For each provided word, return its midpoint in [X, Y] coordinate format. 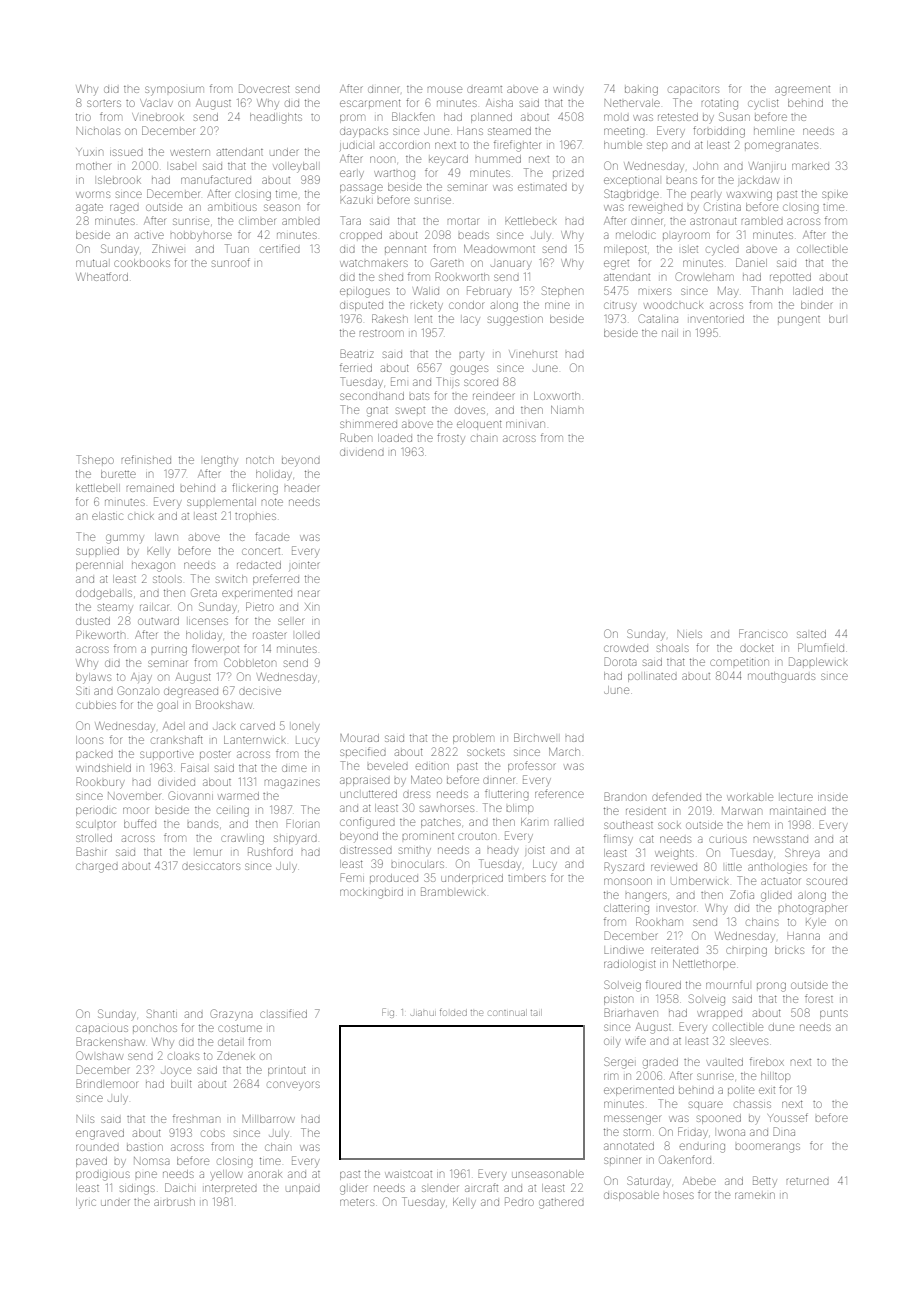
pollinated [652, 677]
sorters [104, 103]
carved [257, 726]
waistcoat [408, 1174]
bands [203, 824]
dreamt [484, 89]
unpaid [303, 1189]
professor [532, 766]
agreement [802, 91]
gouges [469, 370]
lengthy [221, 461]
